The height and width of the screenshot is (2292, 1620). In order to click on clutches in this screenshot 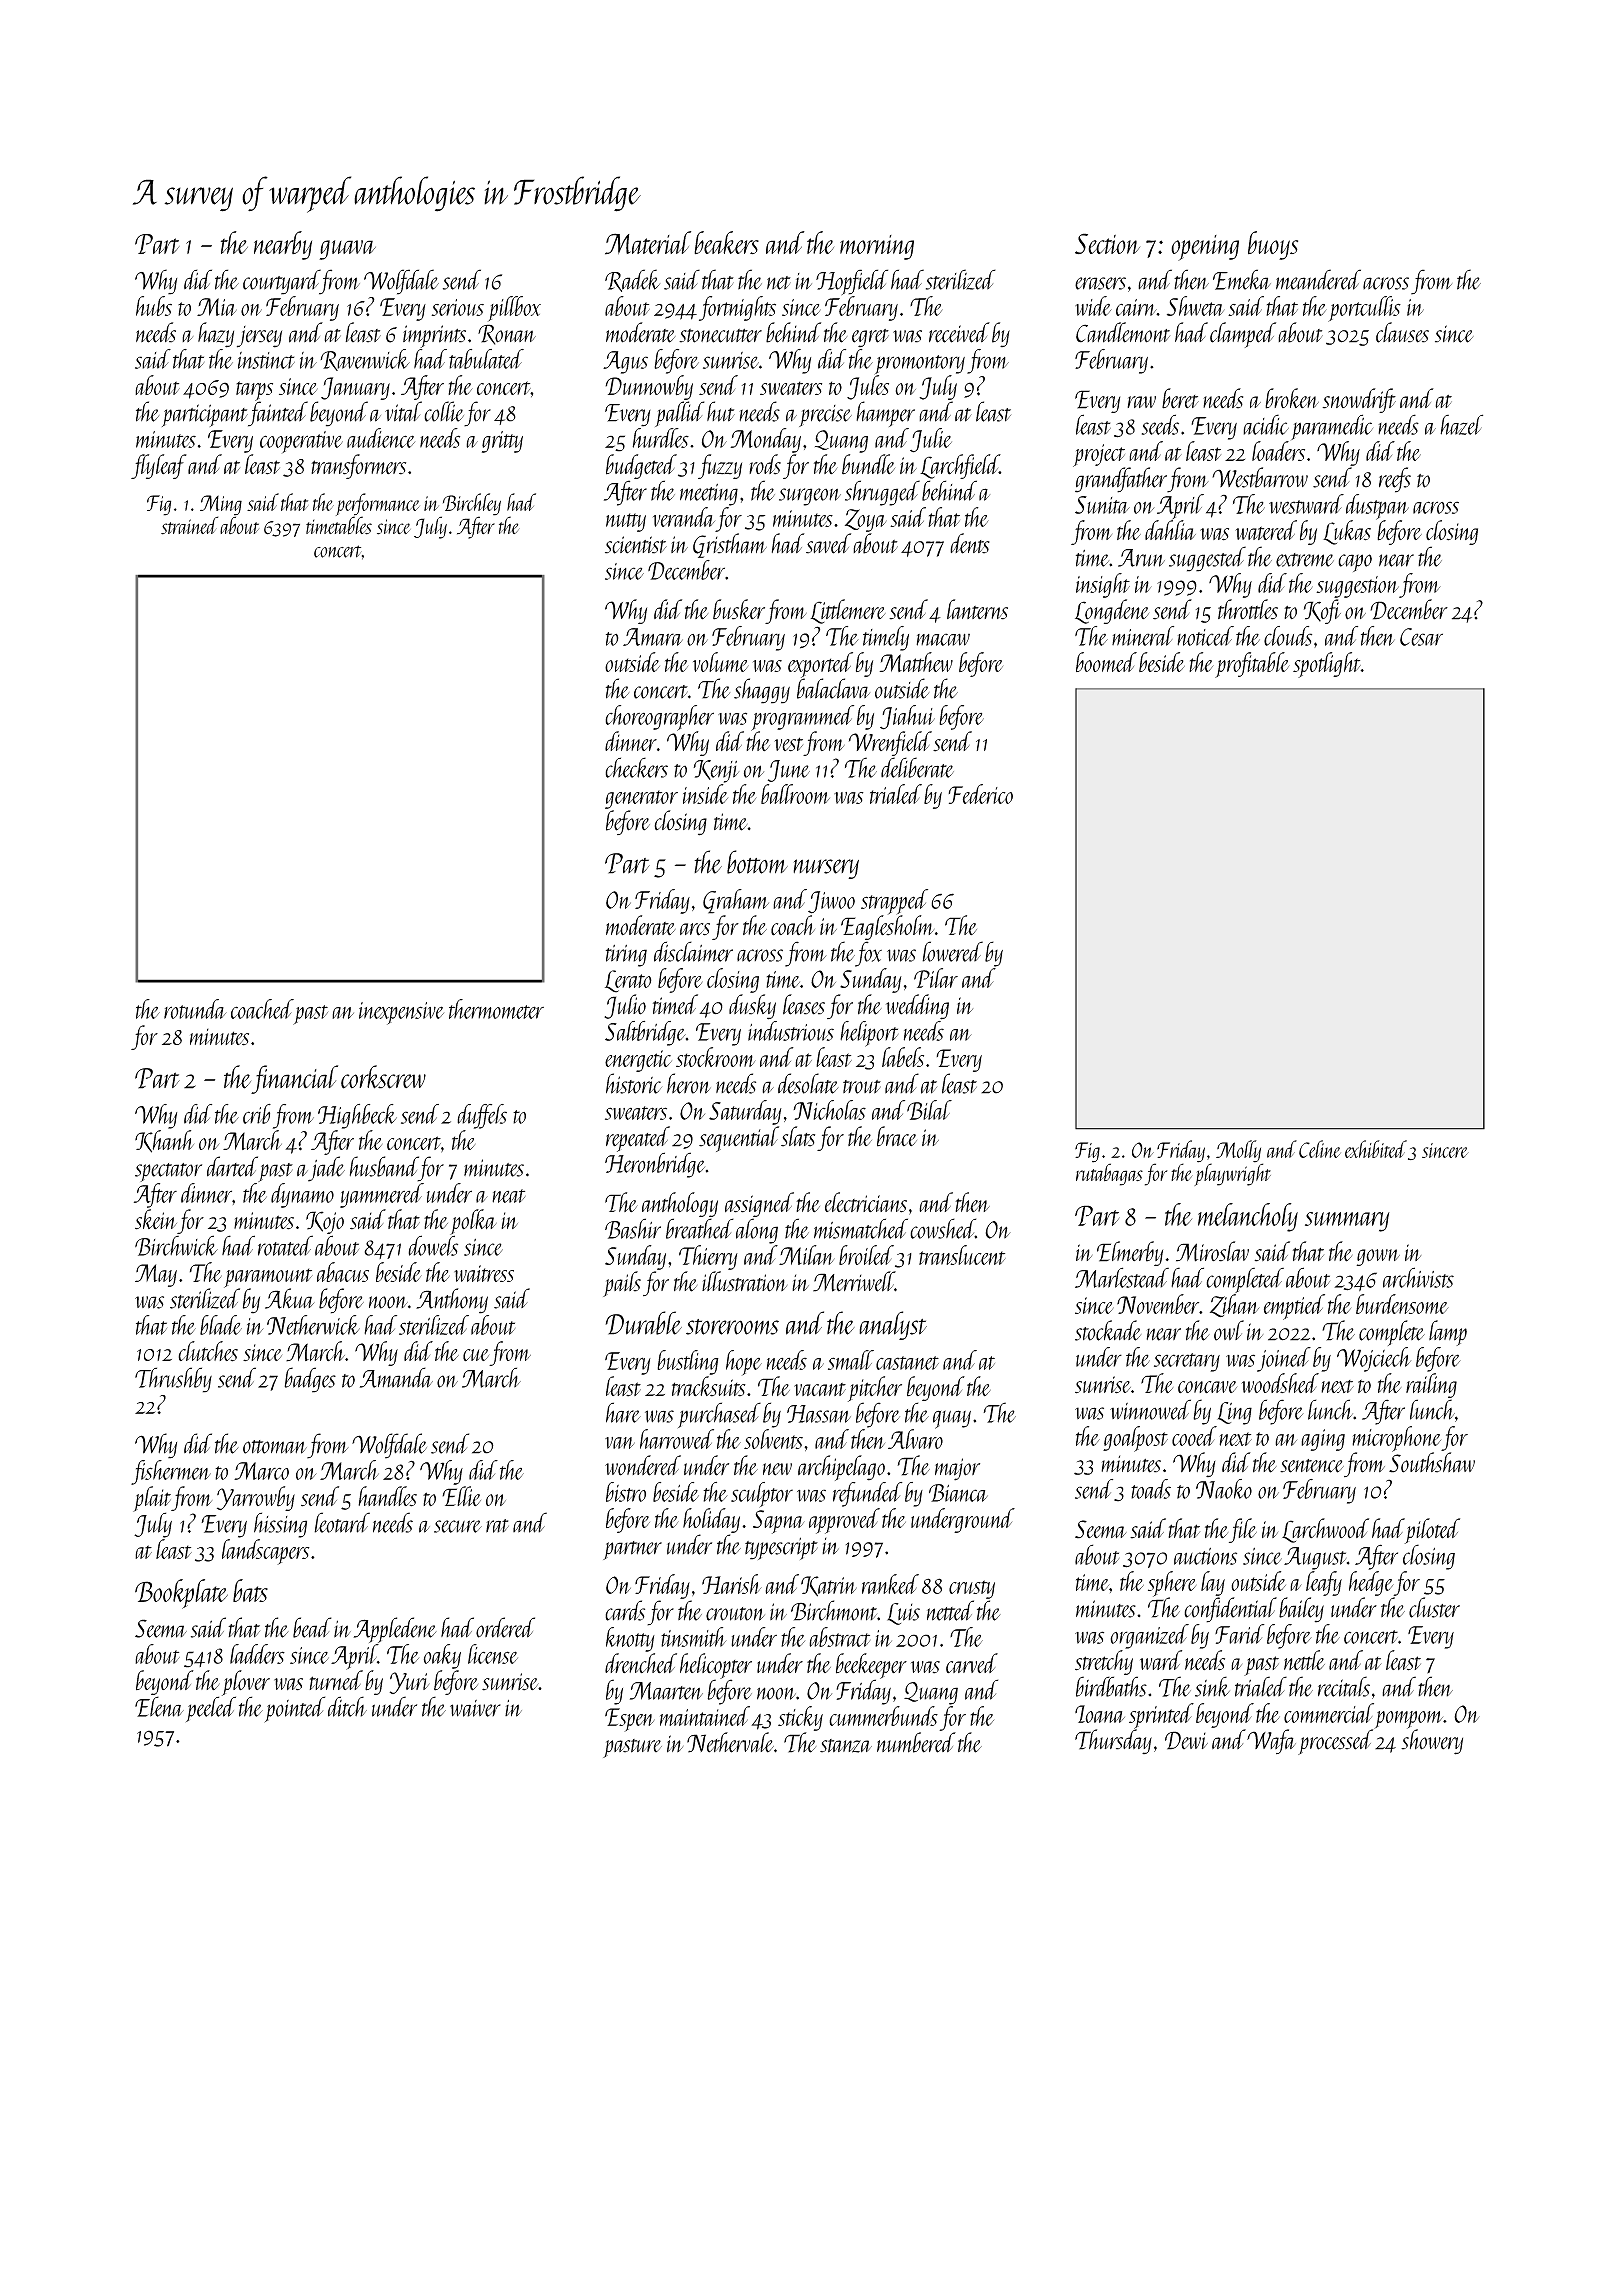, I will do `click(208, 1351)`.
